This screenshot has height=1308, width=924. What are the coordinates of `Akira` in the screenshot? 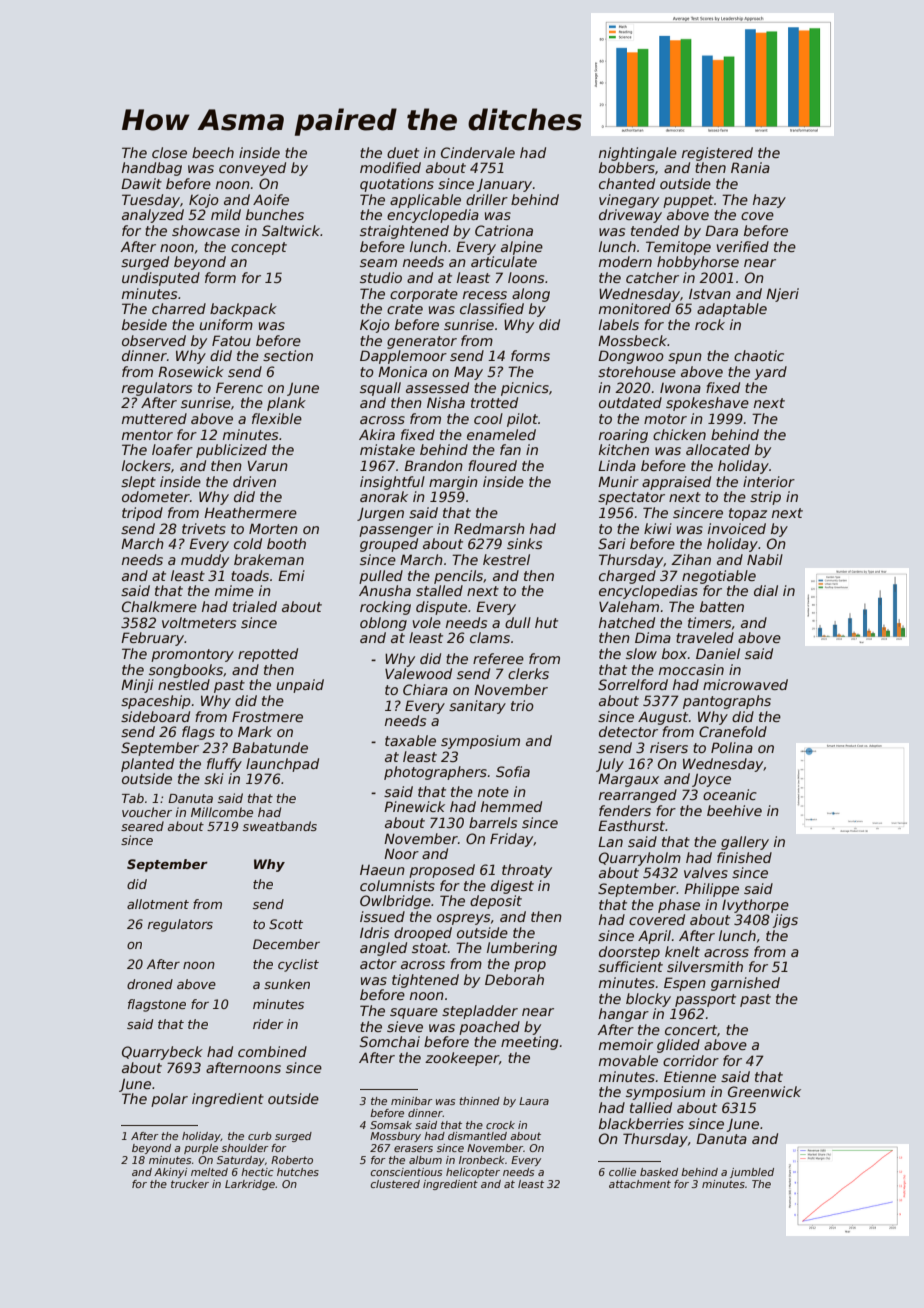 It's located at (377, 434).
